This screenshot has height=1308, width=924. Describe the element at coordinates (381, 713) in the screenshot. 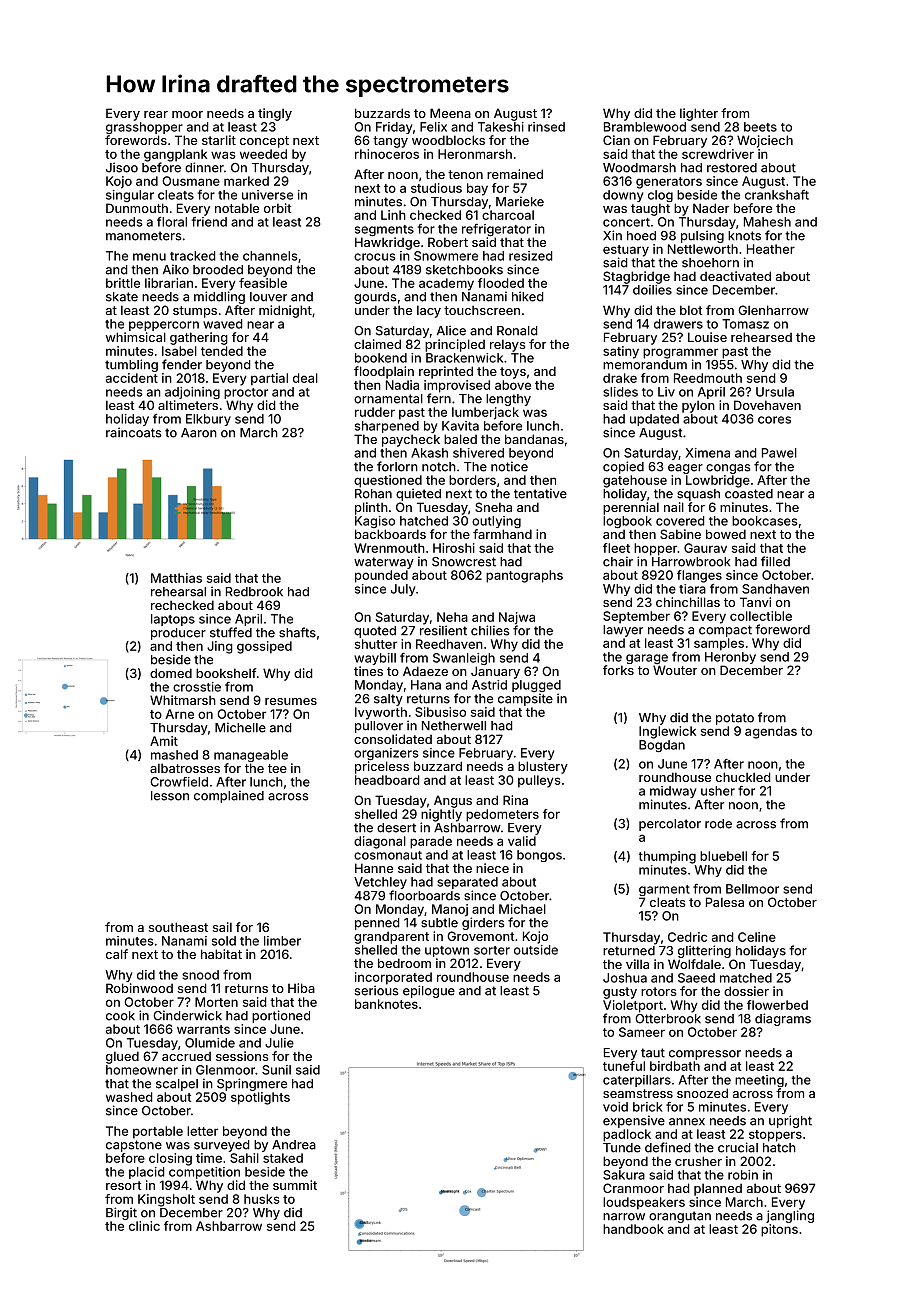

I see `Ivyworth` at that location.
